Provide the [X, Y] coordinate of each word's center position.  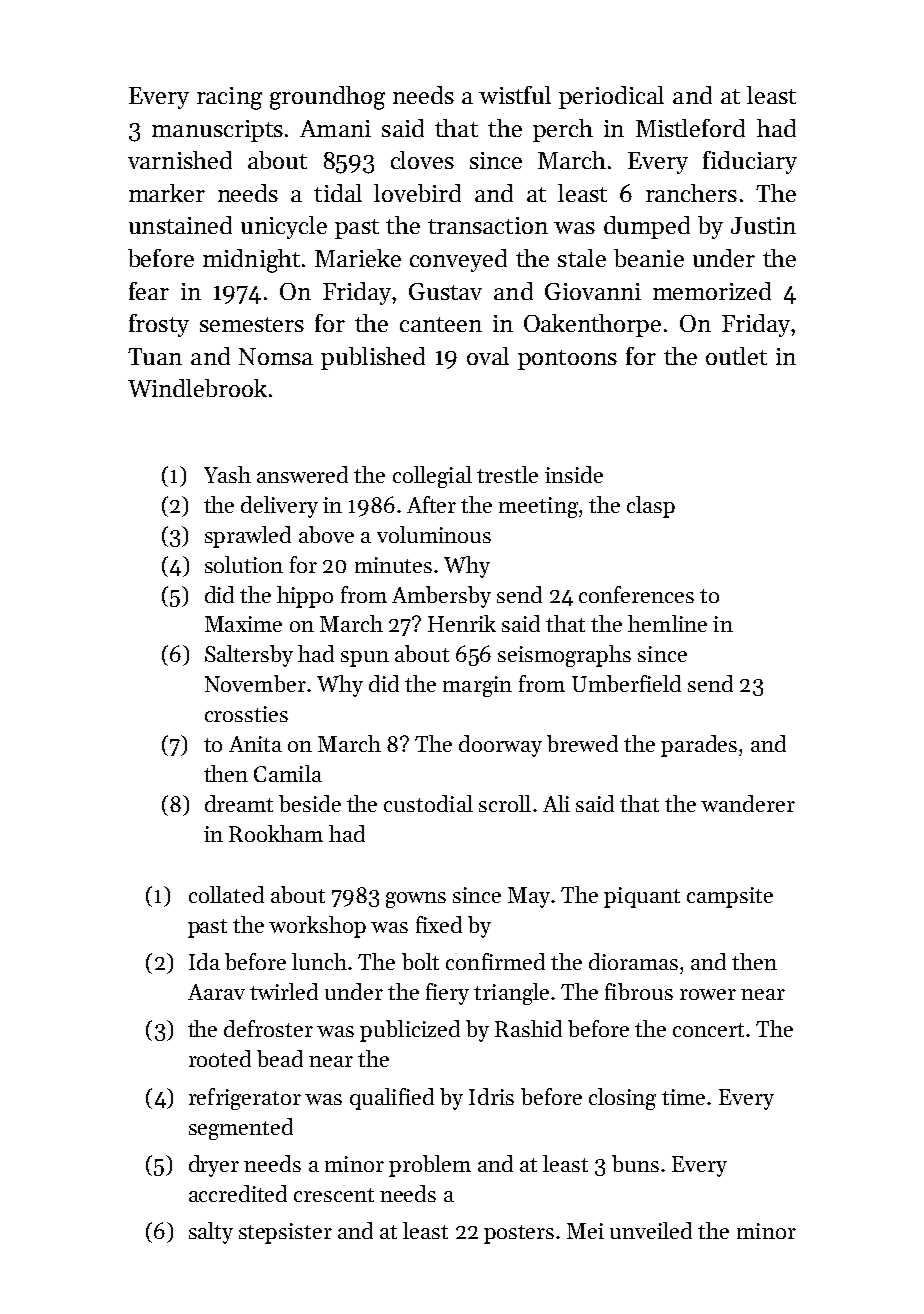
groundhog [327, 98]
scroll [505, 803]
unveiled [651, 1230]
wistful [515, 95]
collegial [432, 477]
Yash [227, 474]
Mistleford [690, 128]
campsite [730, 897]
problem [430, 1166]
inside [574, 474]
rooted [220, 1058]
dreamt [239, 803]
